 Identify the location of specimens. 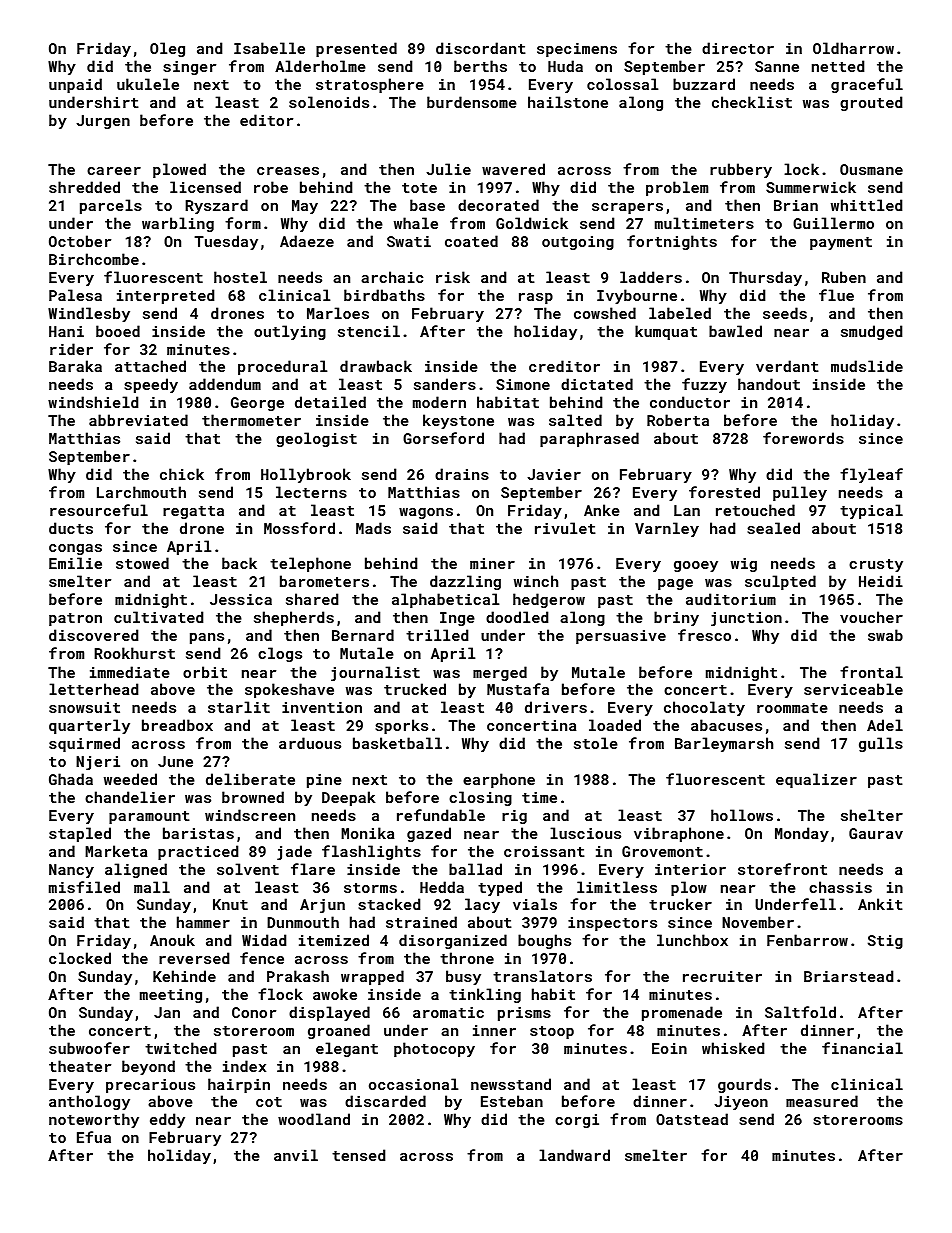
(577, 50).
